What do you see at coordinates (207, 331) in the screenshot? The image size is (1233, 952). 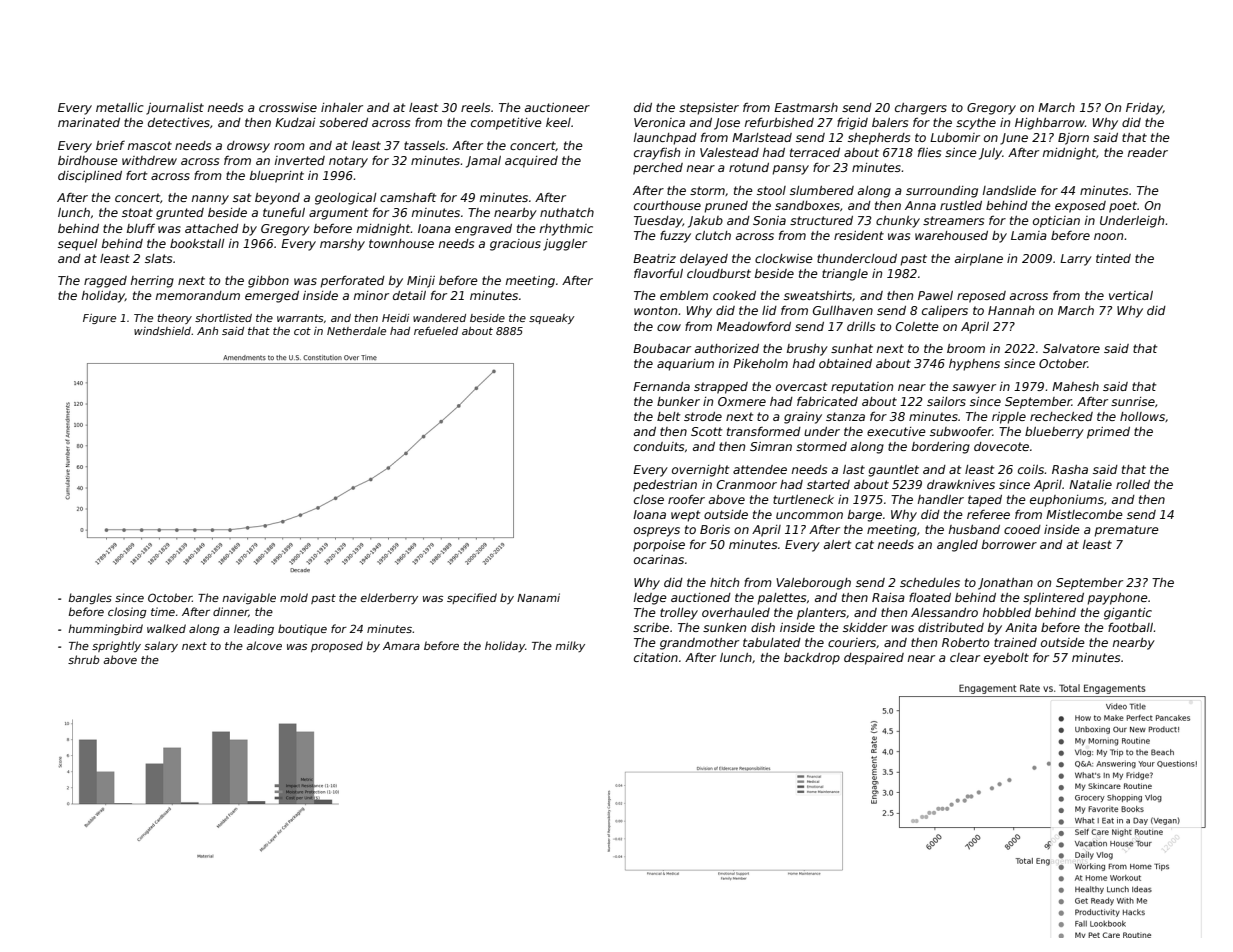 I see `Anh` at bounding box center [207, 331].
